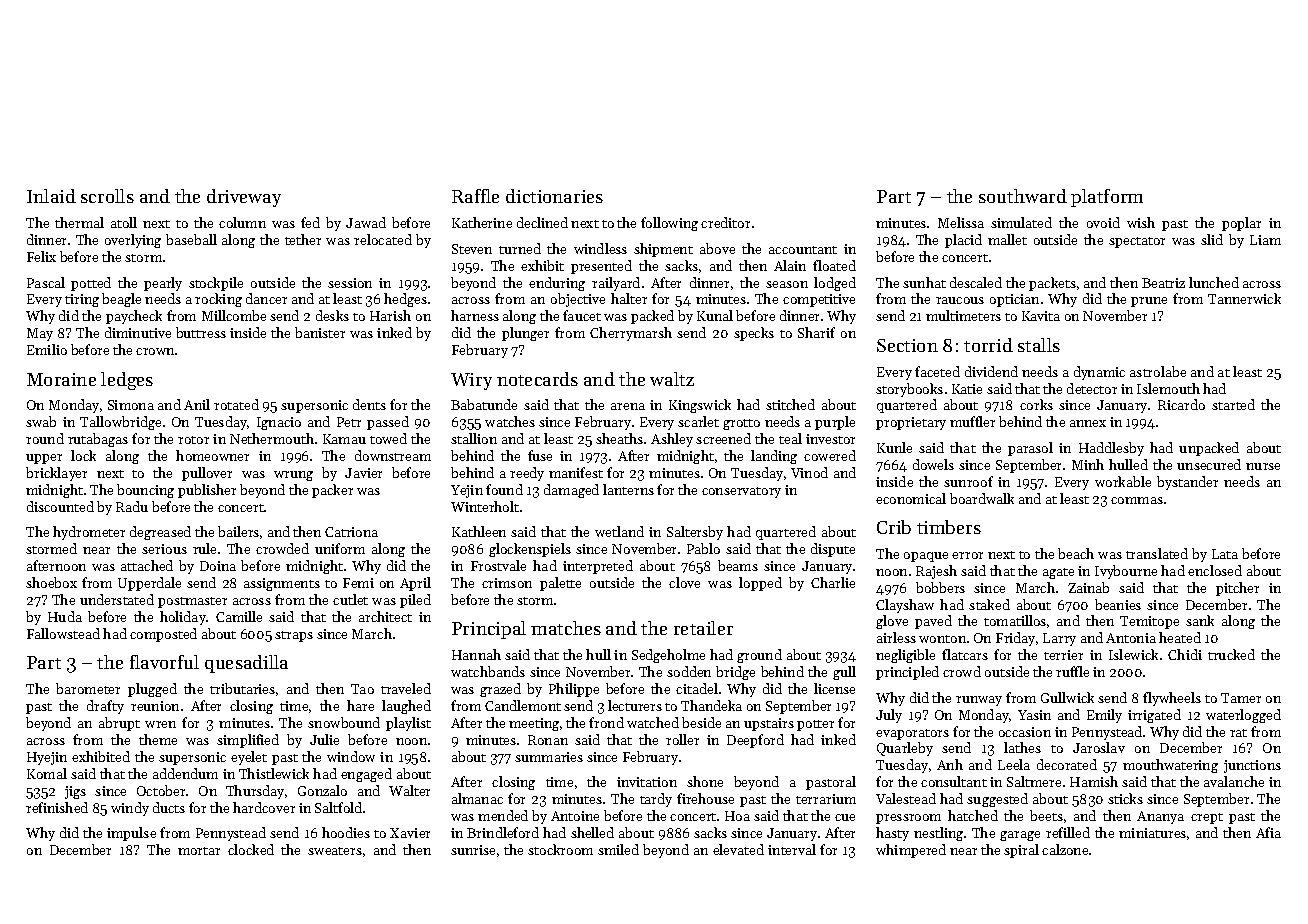  Describe the element at coordinates (833, 582) in the document. I see `Charlie` at that location.
